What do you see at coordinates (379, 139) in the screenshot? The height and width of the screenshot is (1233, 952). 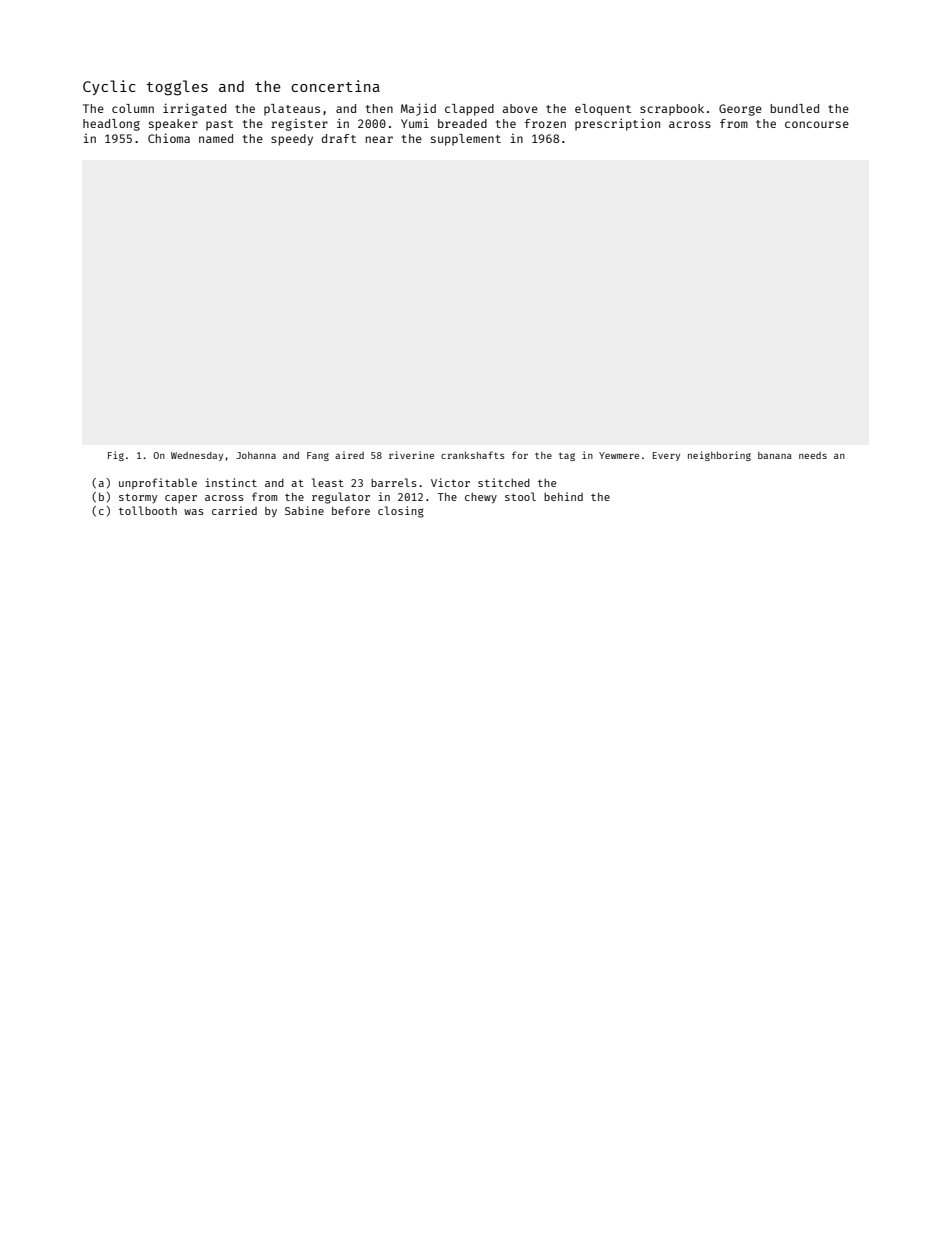 I see `near` at bounding box center [379, 139].
